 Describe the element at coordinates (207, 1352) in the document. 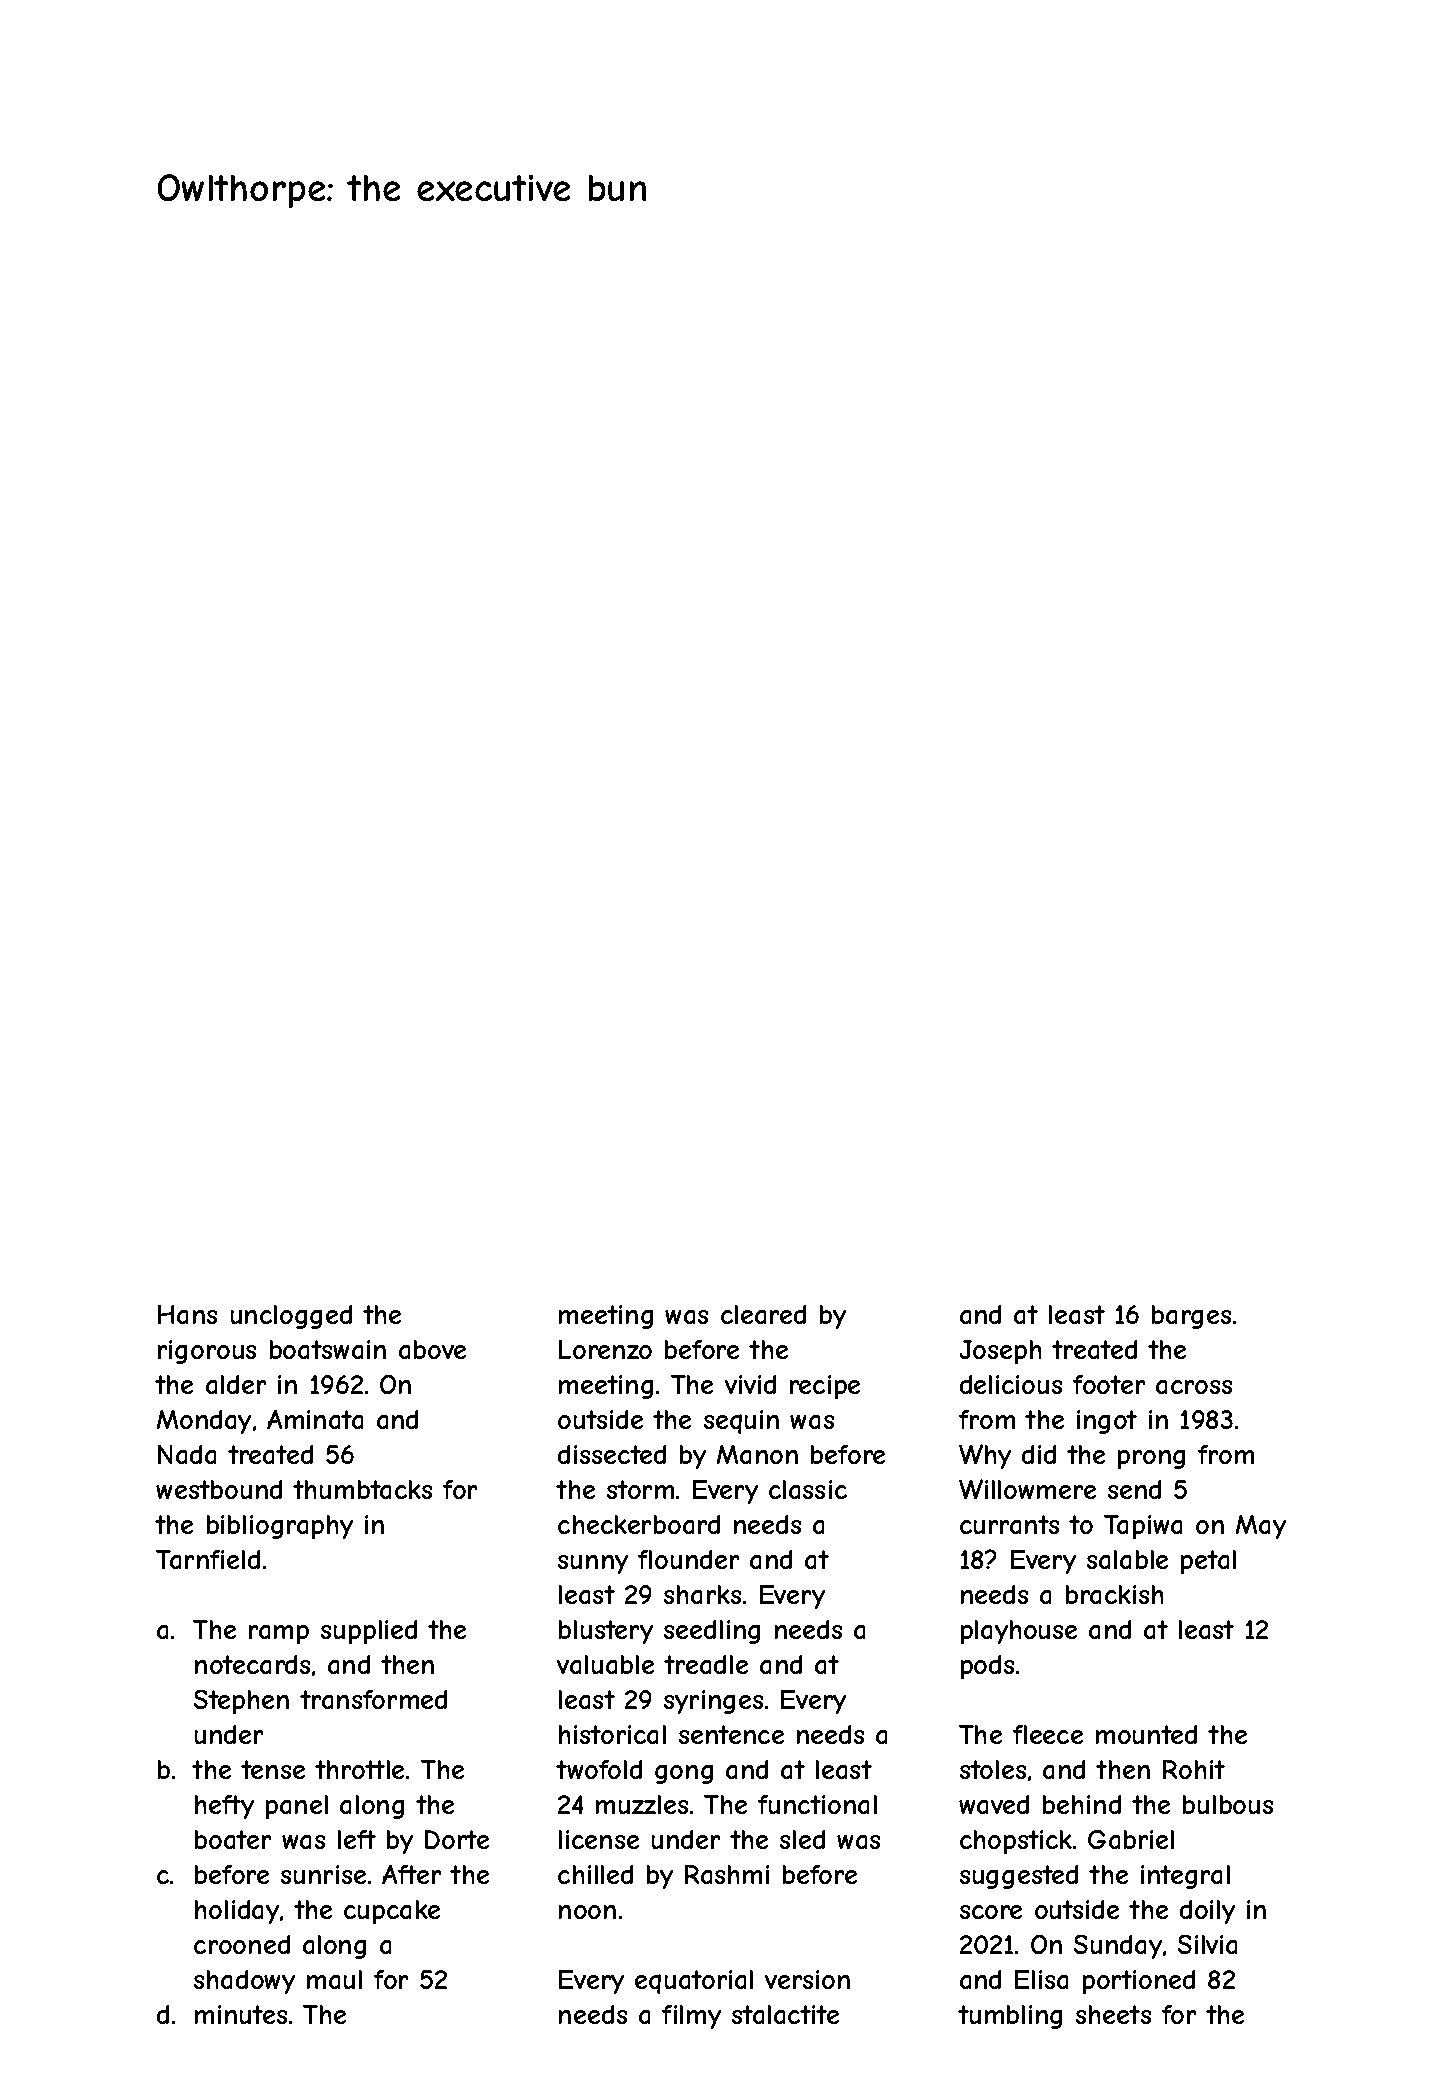

I see `rigorous` at that location.
